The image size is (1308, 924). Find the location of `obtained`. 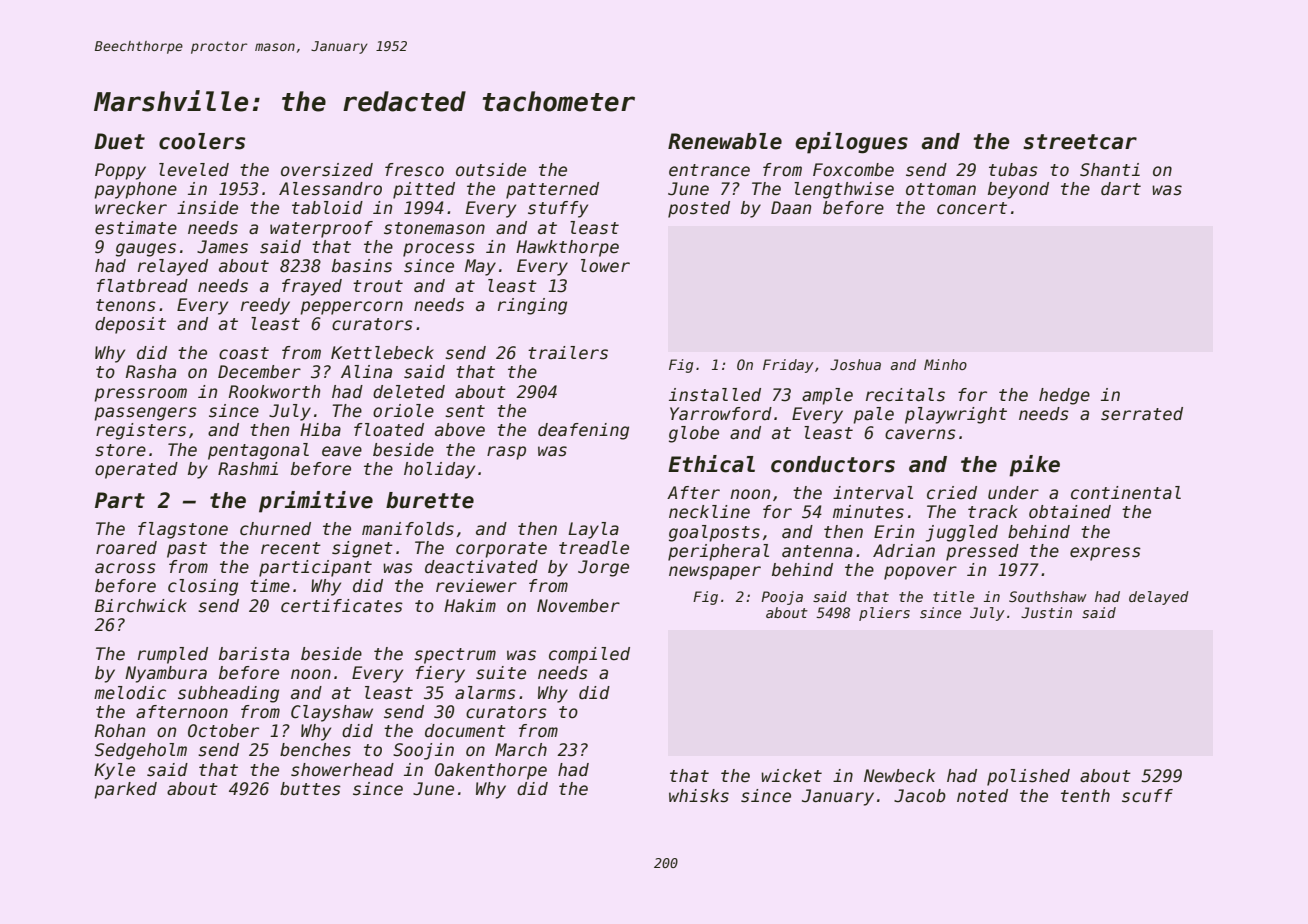

obtained is located at coordinates (1070, 512).
